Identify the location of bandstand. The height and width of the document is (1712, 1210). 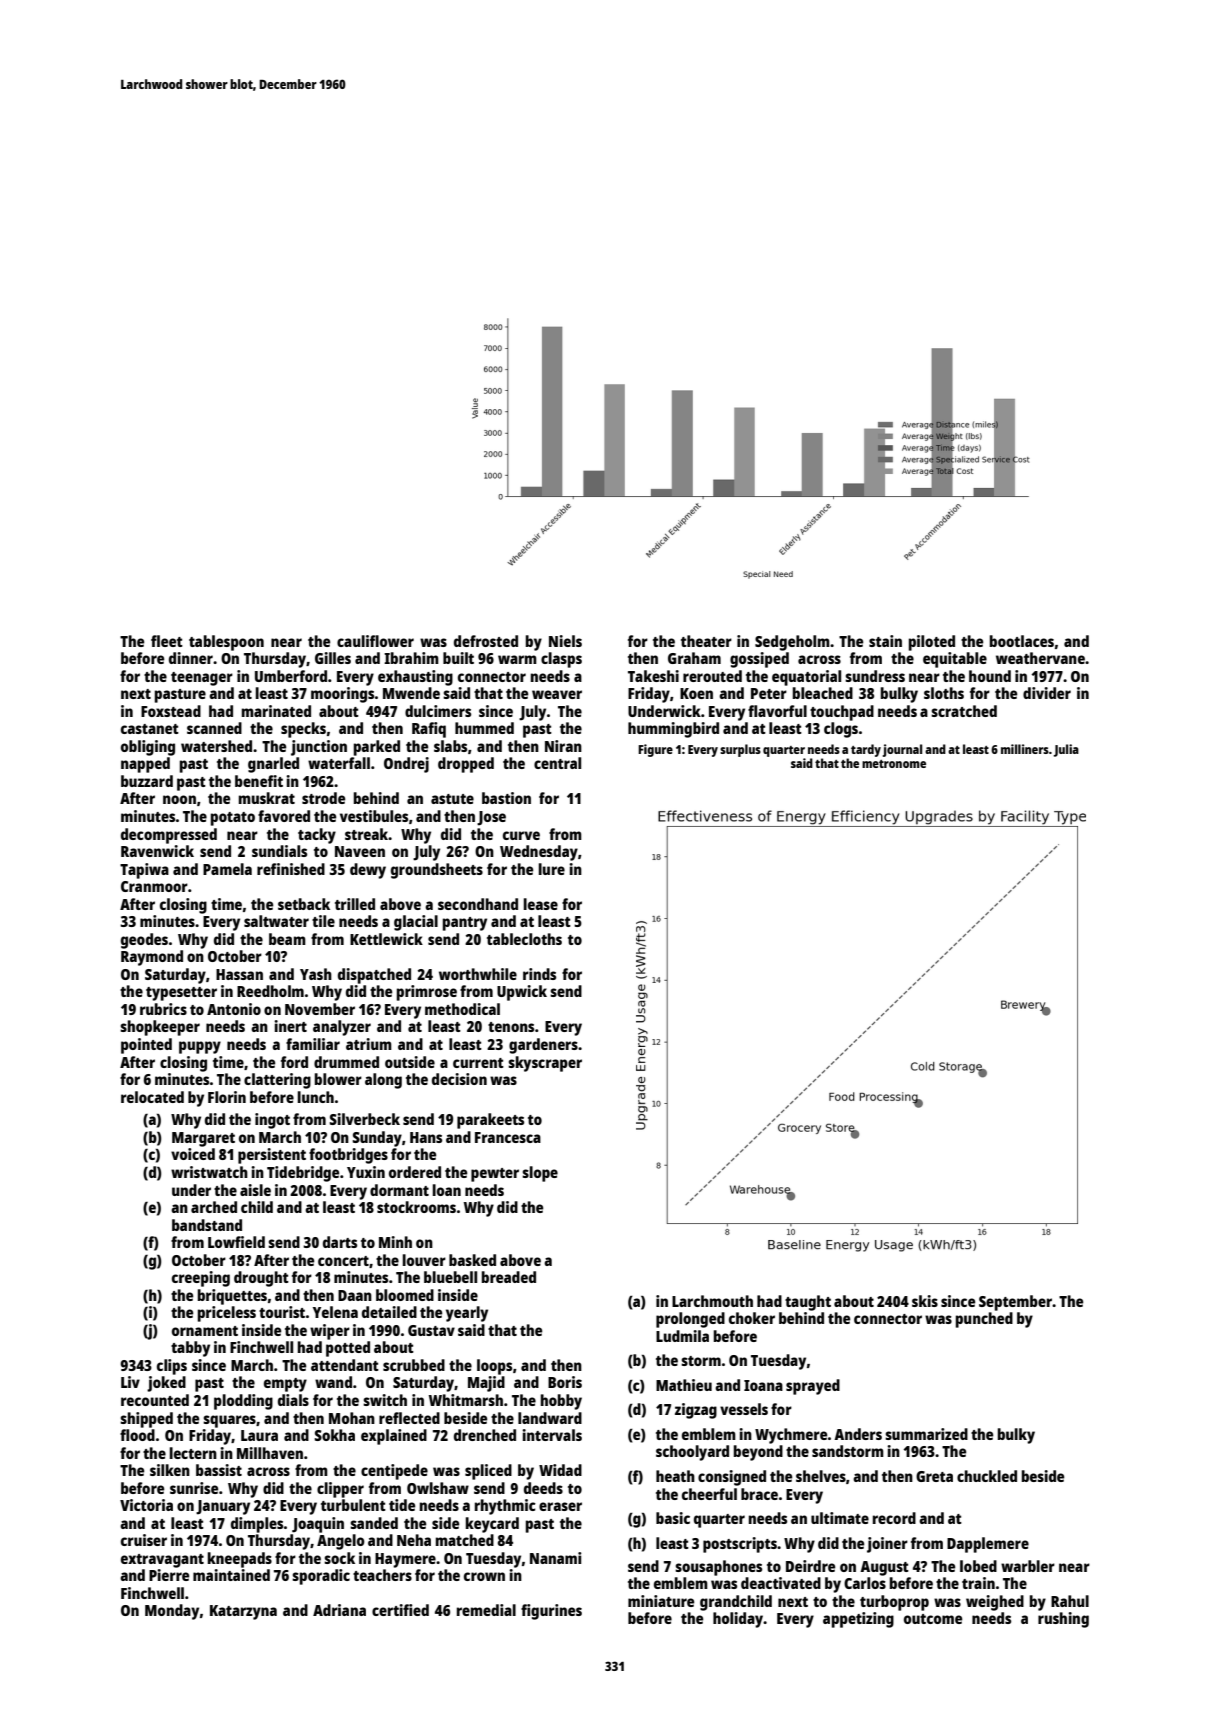
(207, 1225).
